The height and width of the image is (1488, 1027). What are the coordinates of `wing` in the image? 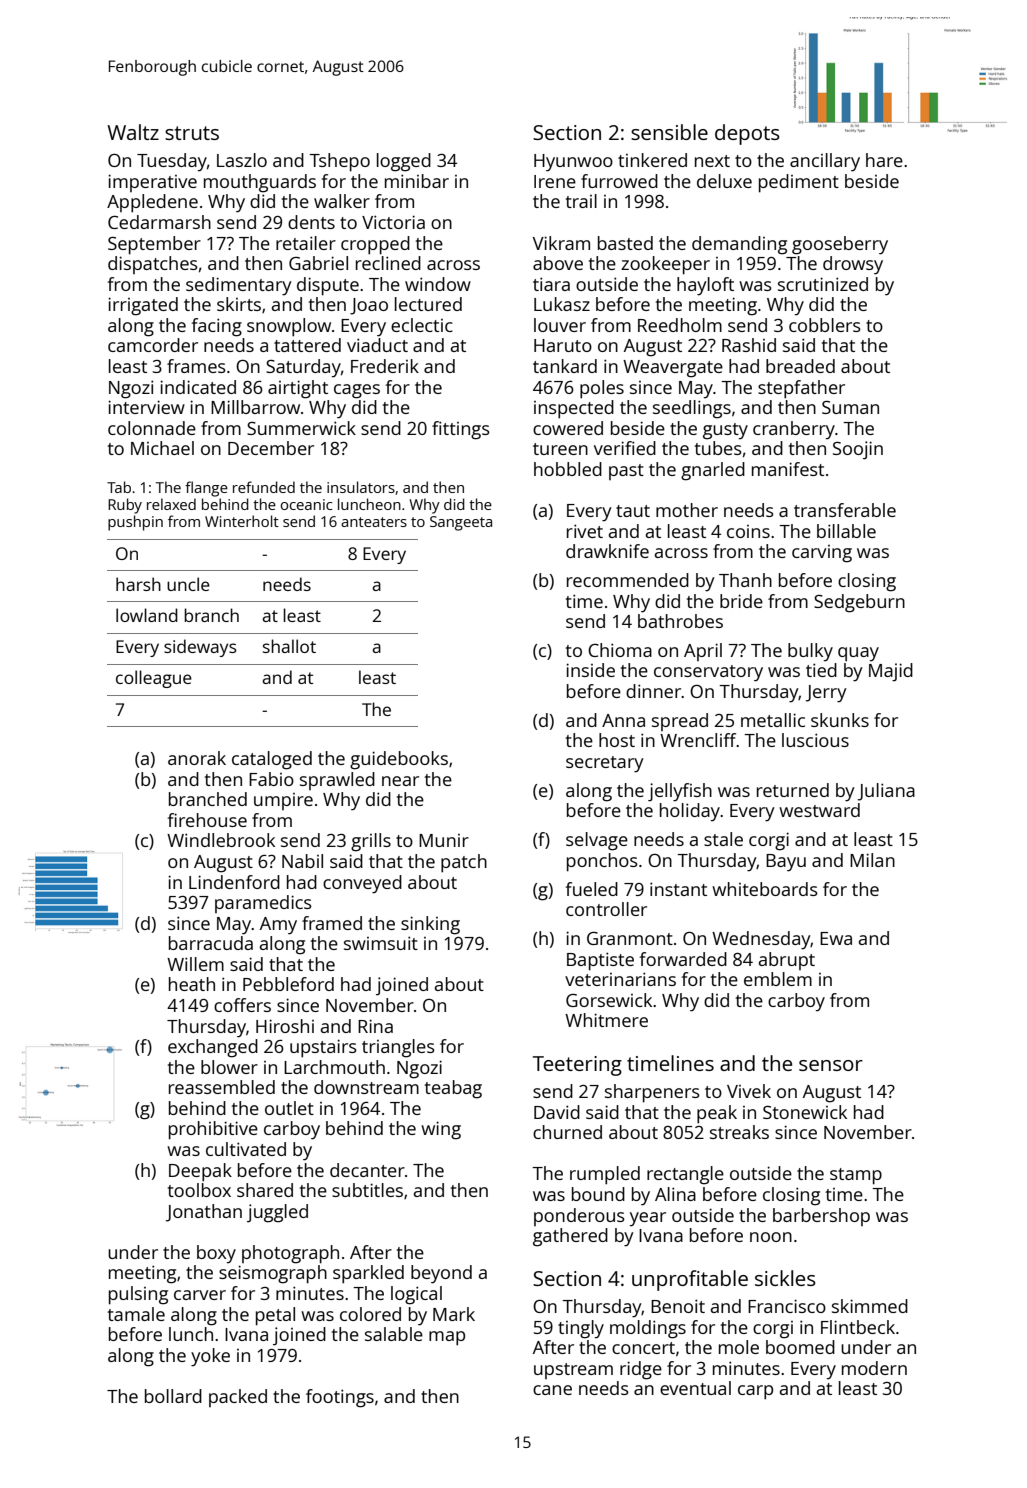 It's located at (441, 1130).
